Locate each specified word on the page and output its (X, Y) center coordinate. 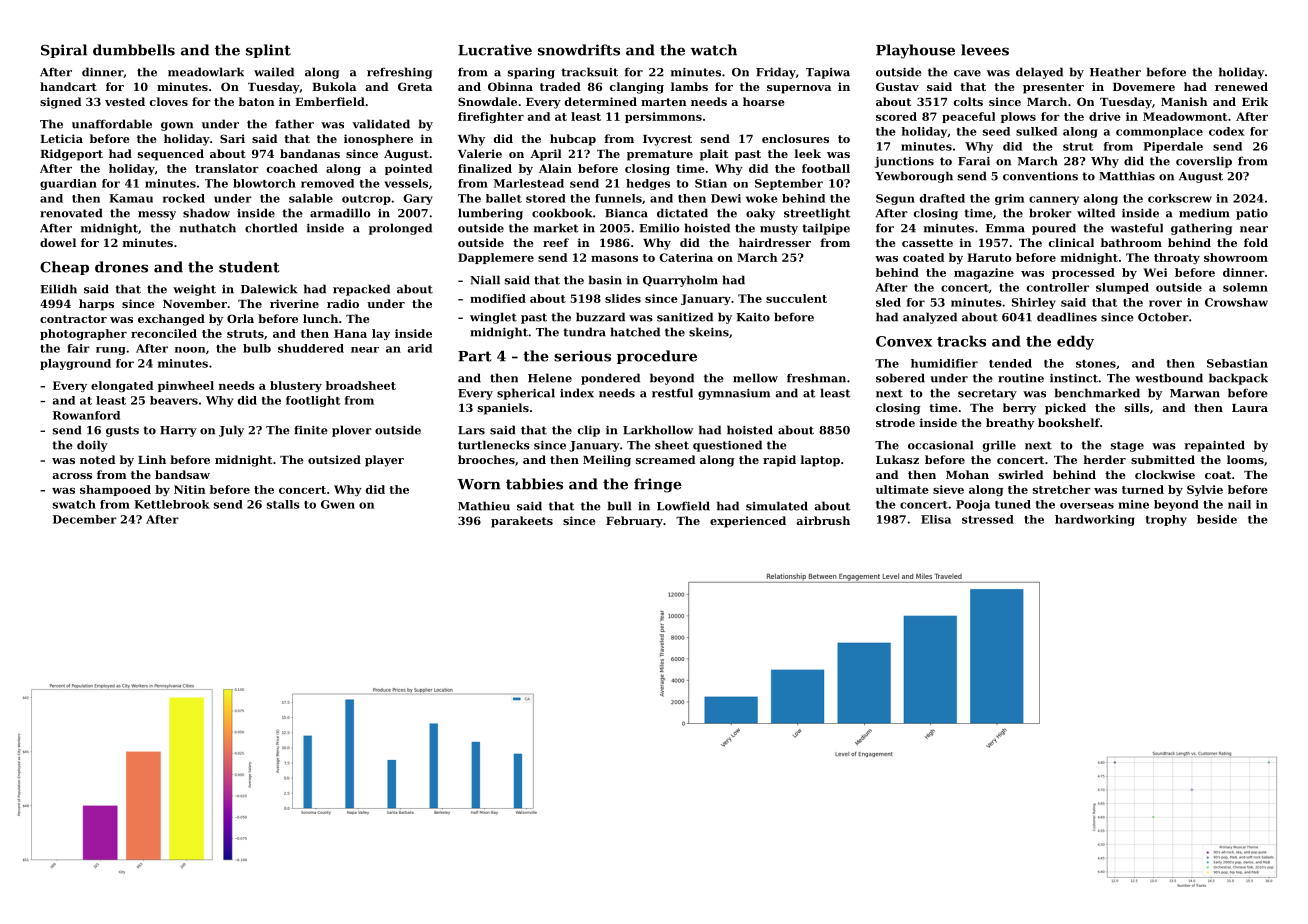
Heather (1115, 72)
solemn (1245, 287)
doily (92, 446)
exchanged (171, 320)
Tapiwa (828, 73)
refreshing (399, 73)
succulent (796, 298)
